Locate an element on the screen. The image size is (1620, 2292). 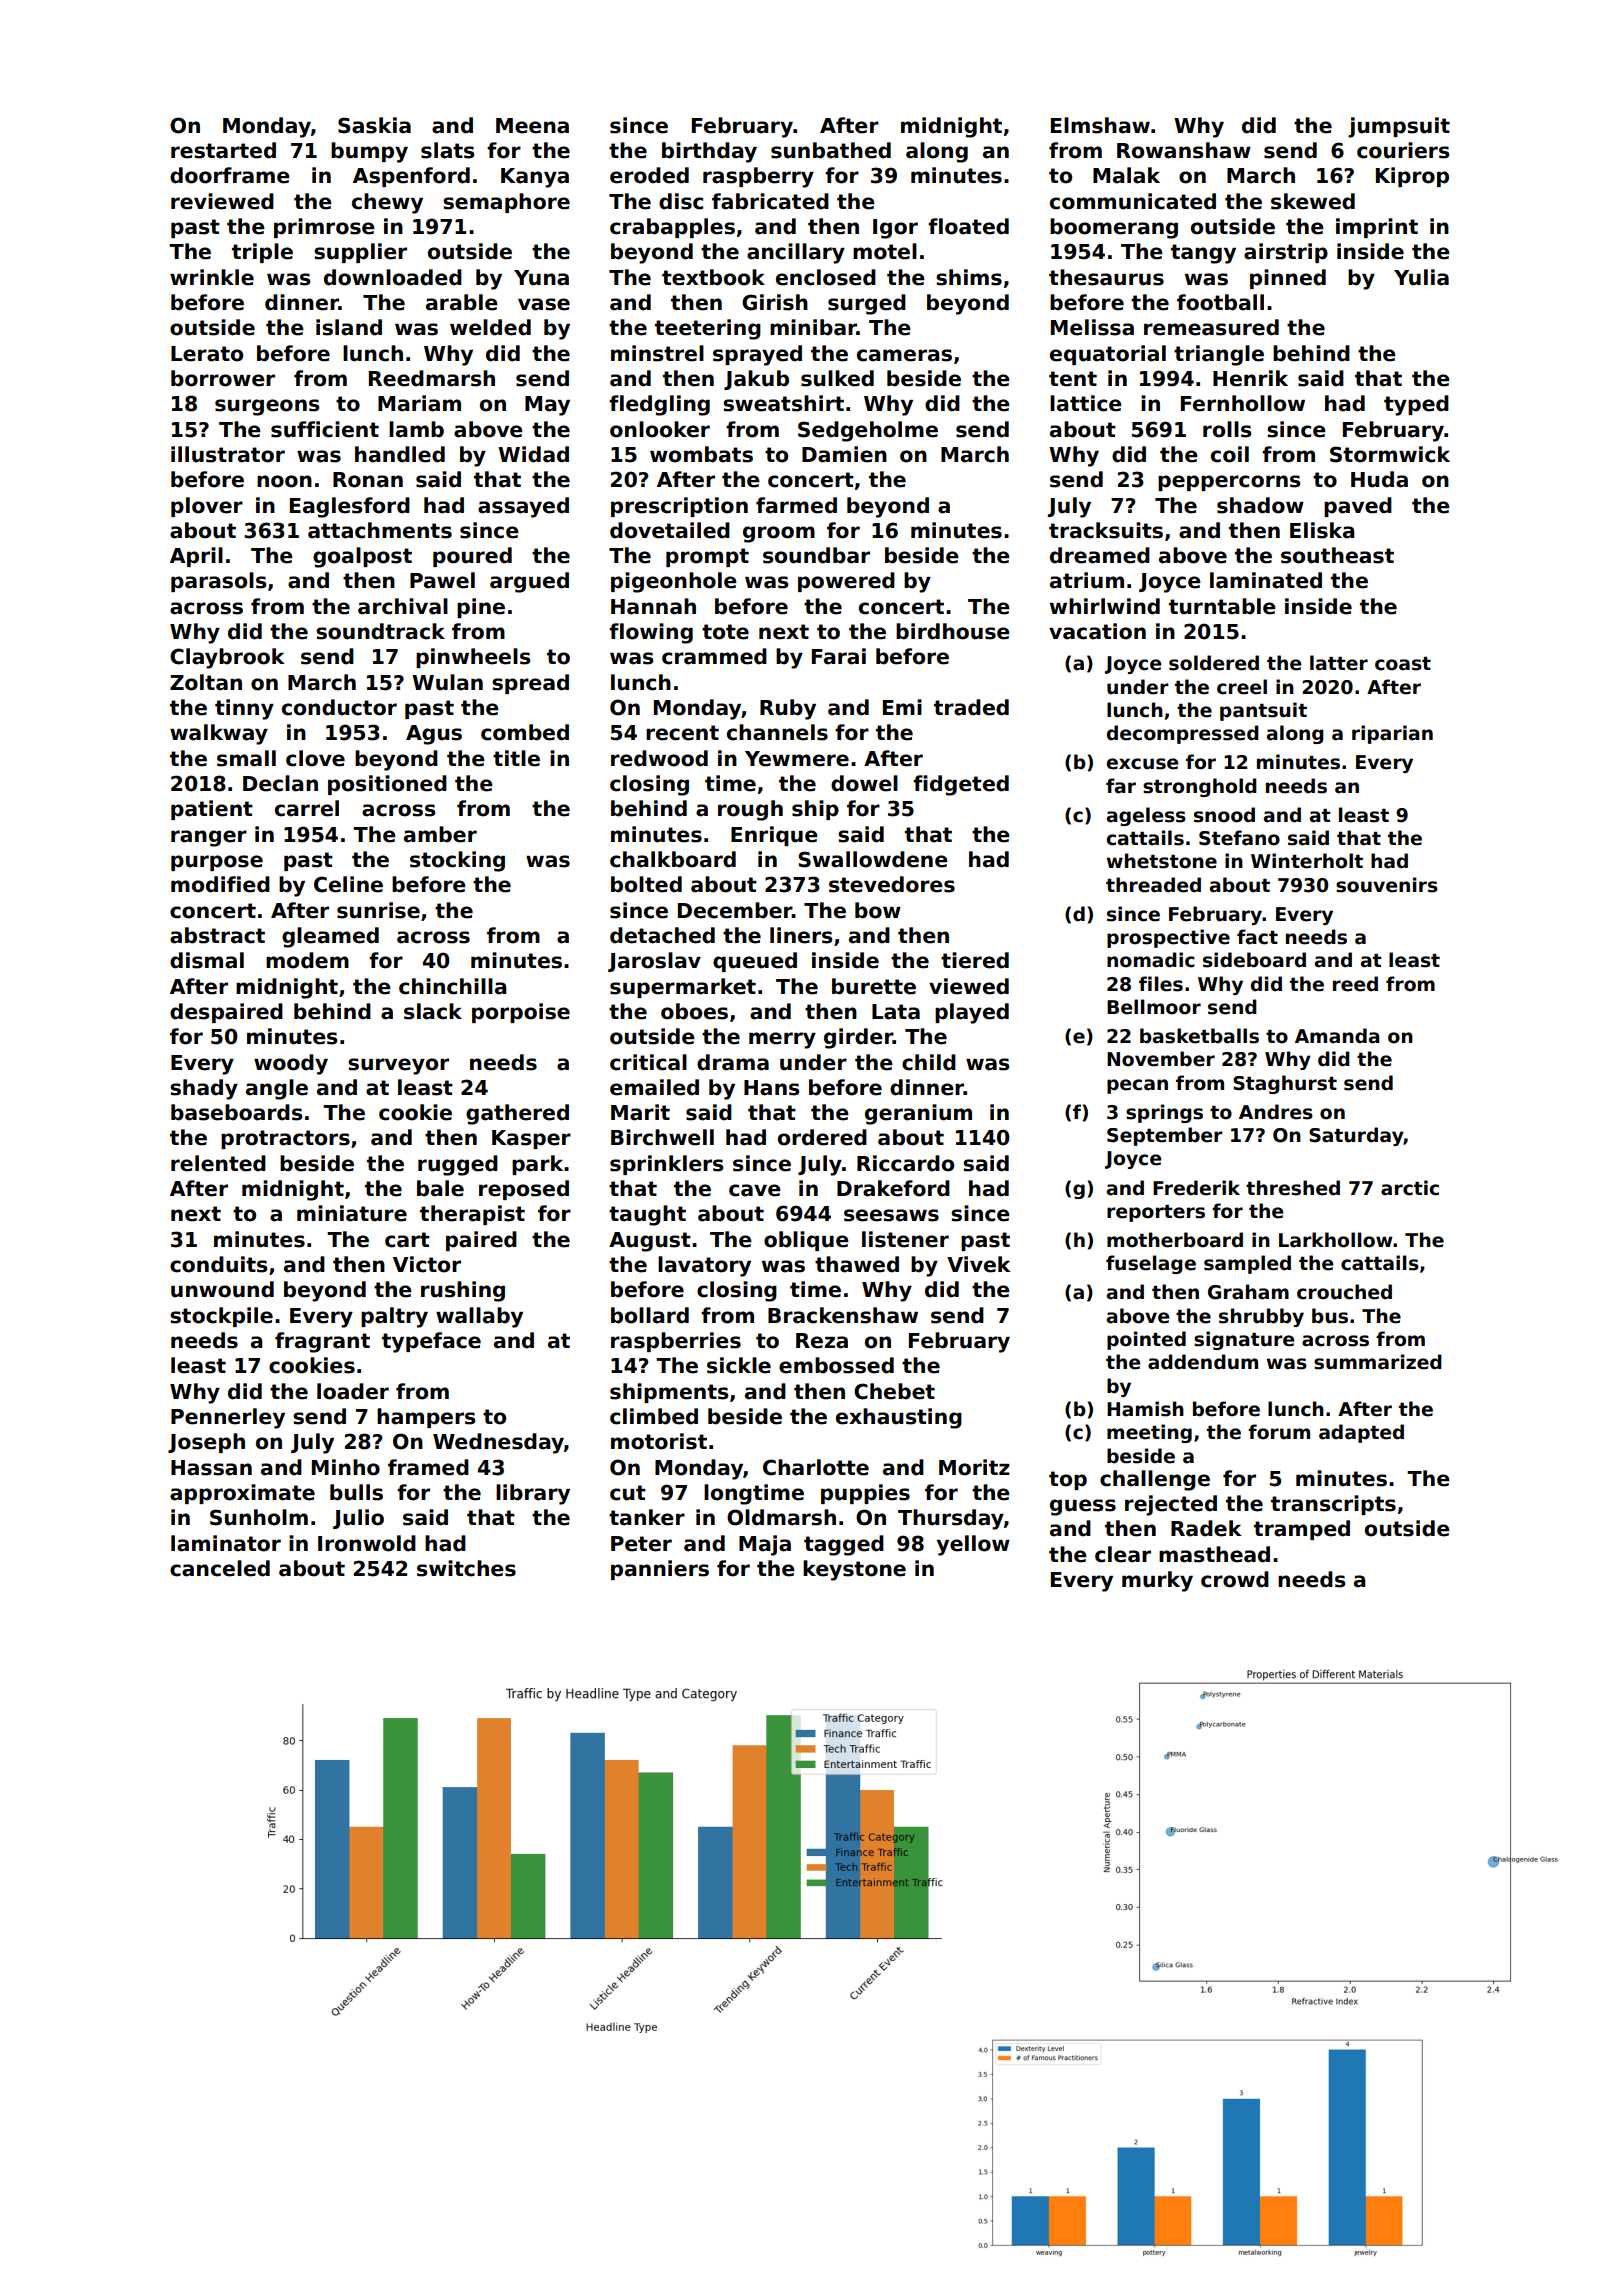
Minho is located at coordinates (346, 1467).
